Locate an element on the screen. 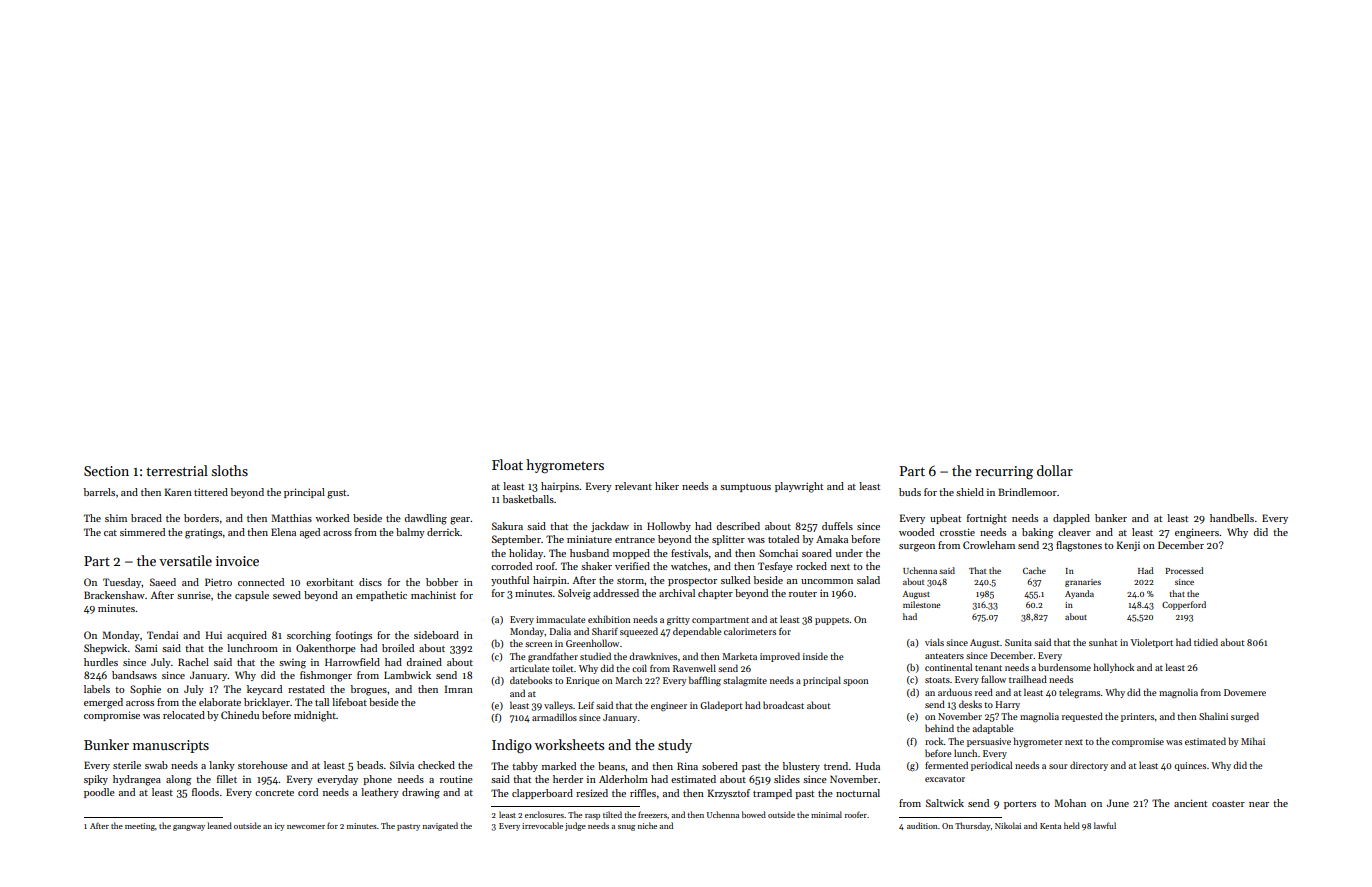 This screenshot has height=887, width=1372. keycard is located at coordinates (264, 690).
